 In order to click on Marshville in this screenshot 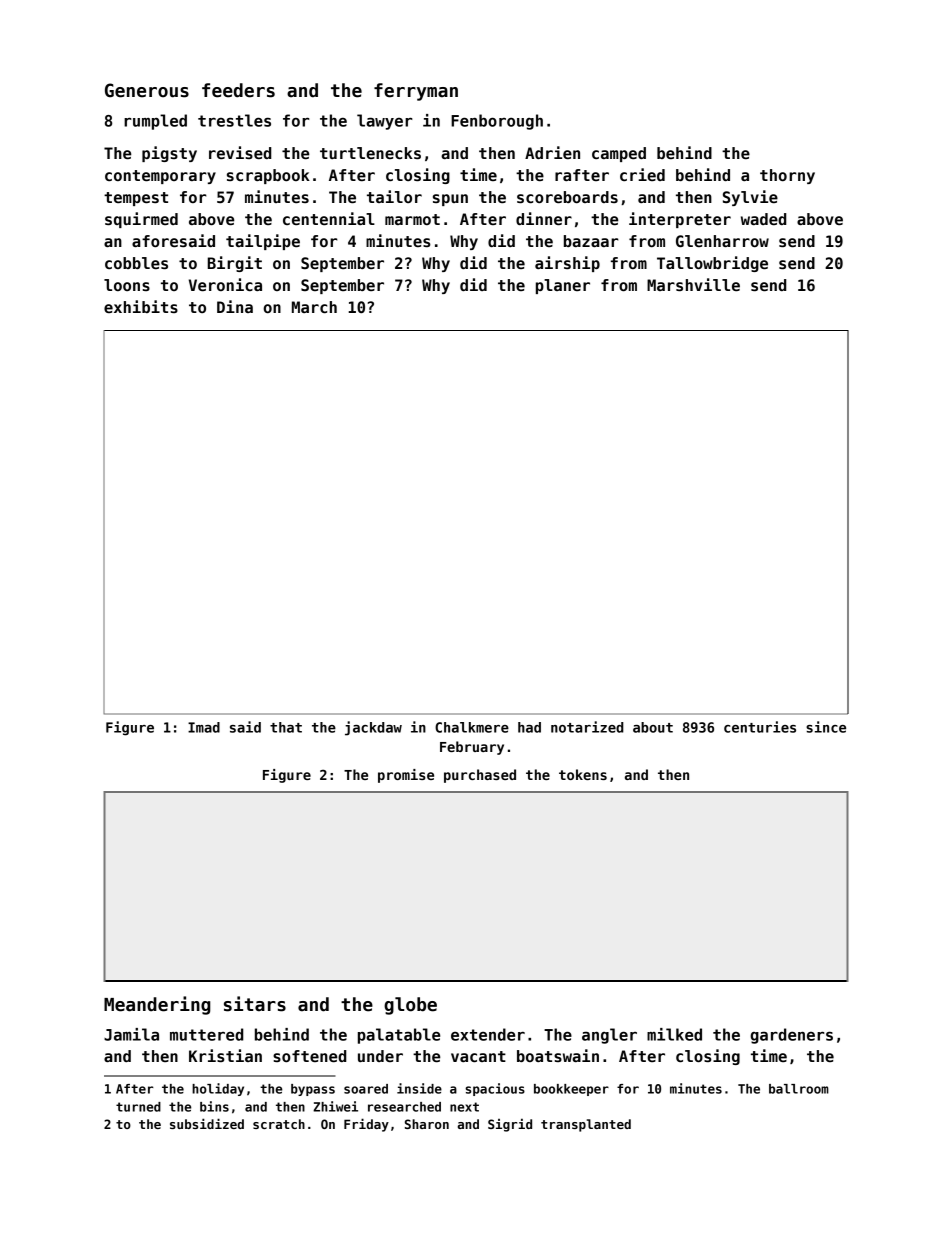, I will do `click(693, 284)`.
